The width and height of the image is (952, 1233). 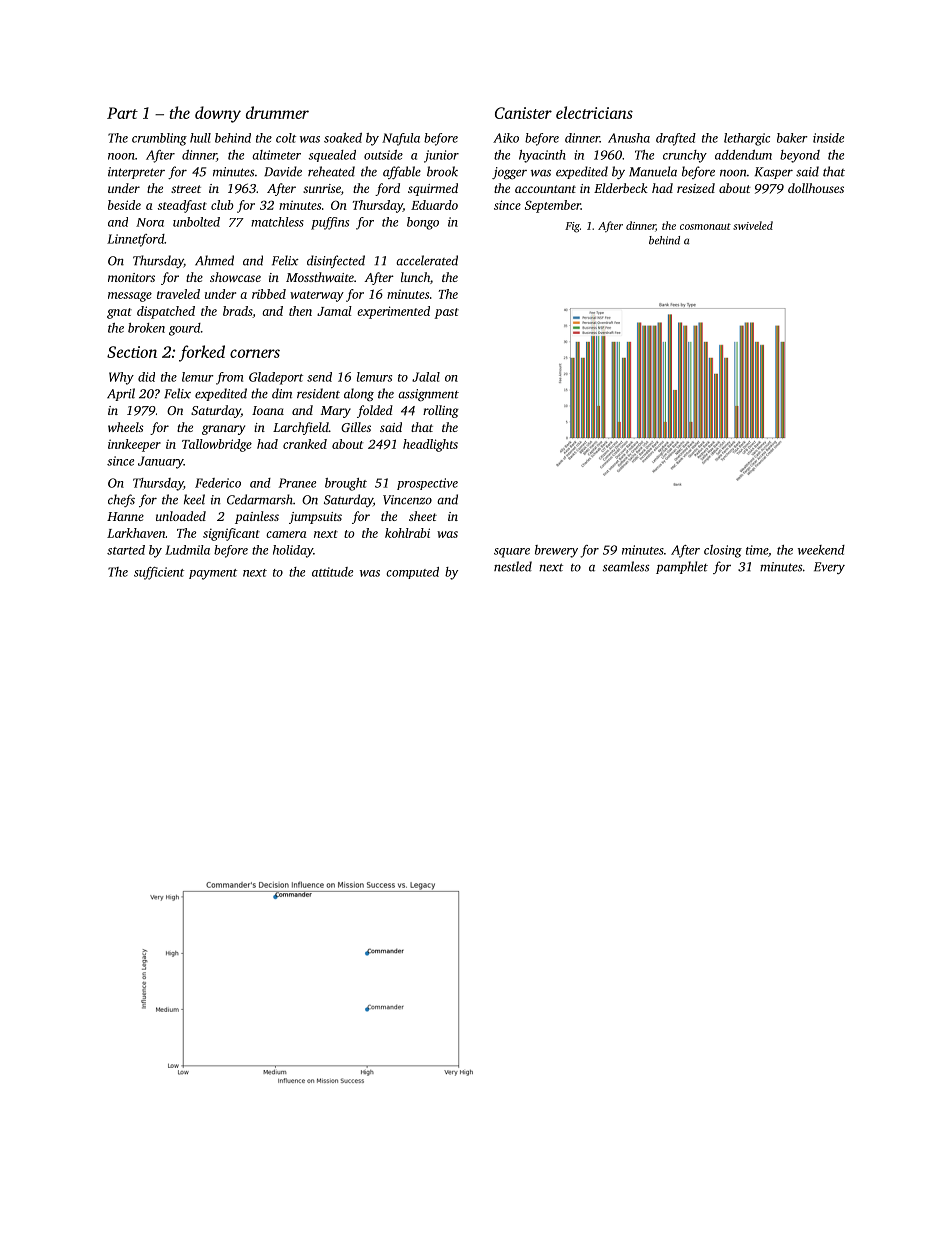 I want to click on downy, so click(x=218, y=114).
